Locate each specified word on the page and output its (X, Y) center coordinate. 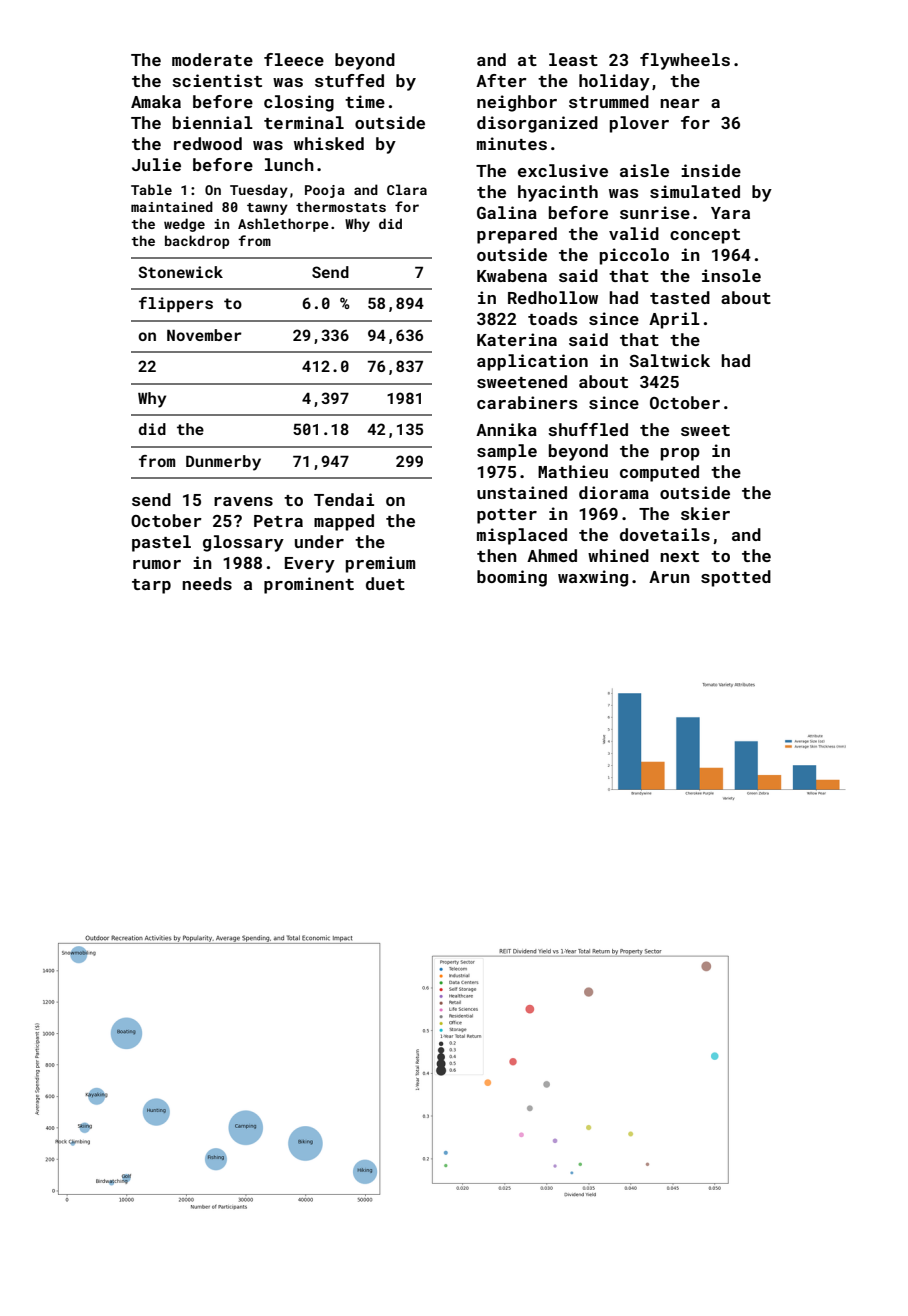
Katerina (517, 339)
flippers (176, 304)
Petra (278, 521)
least (573, 59)
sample (507, 452)
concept (705, 236)
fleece (294, 59)
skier (705, 513)
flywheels (685, 61)
